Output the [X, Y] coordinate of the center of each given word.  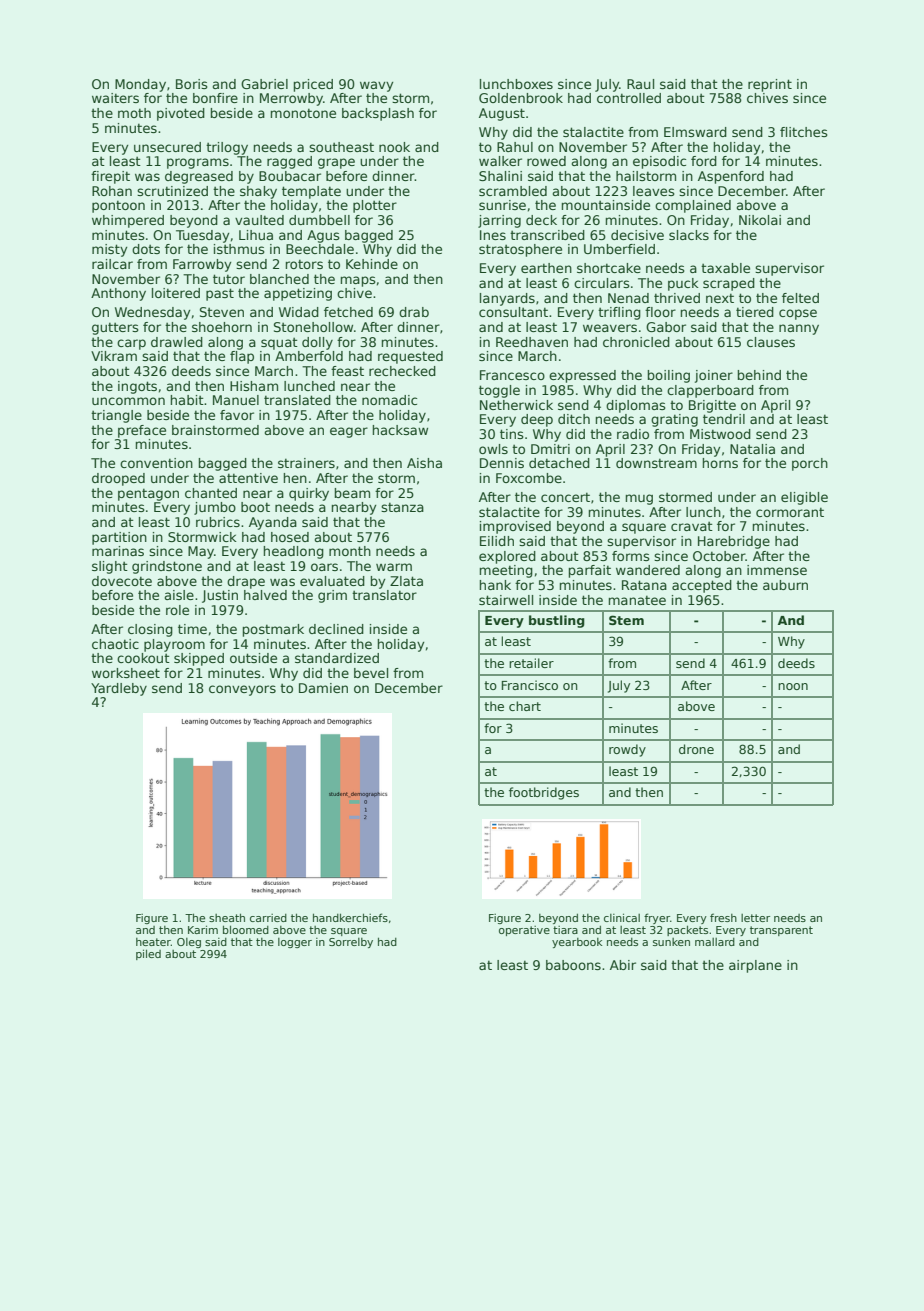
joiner [714, 376]
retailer [531, 663]
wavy [376, 86]
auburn [785, 585]
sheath [227, 917]
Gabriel [264, 84]
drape [246, 582]
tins [512, 434]
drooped [118, 479]
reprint [770, 85]
